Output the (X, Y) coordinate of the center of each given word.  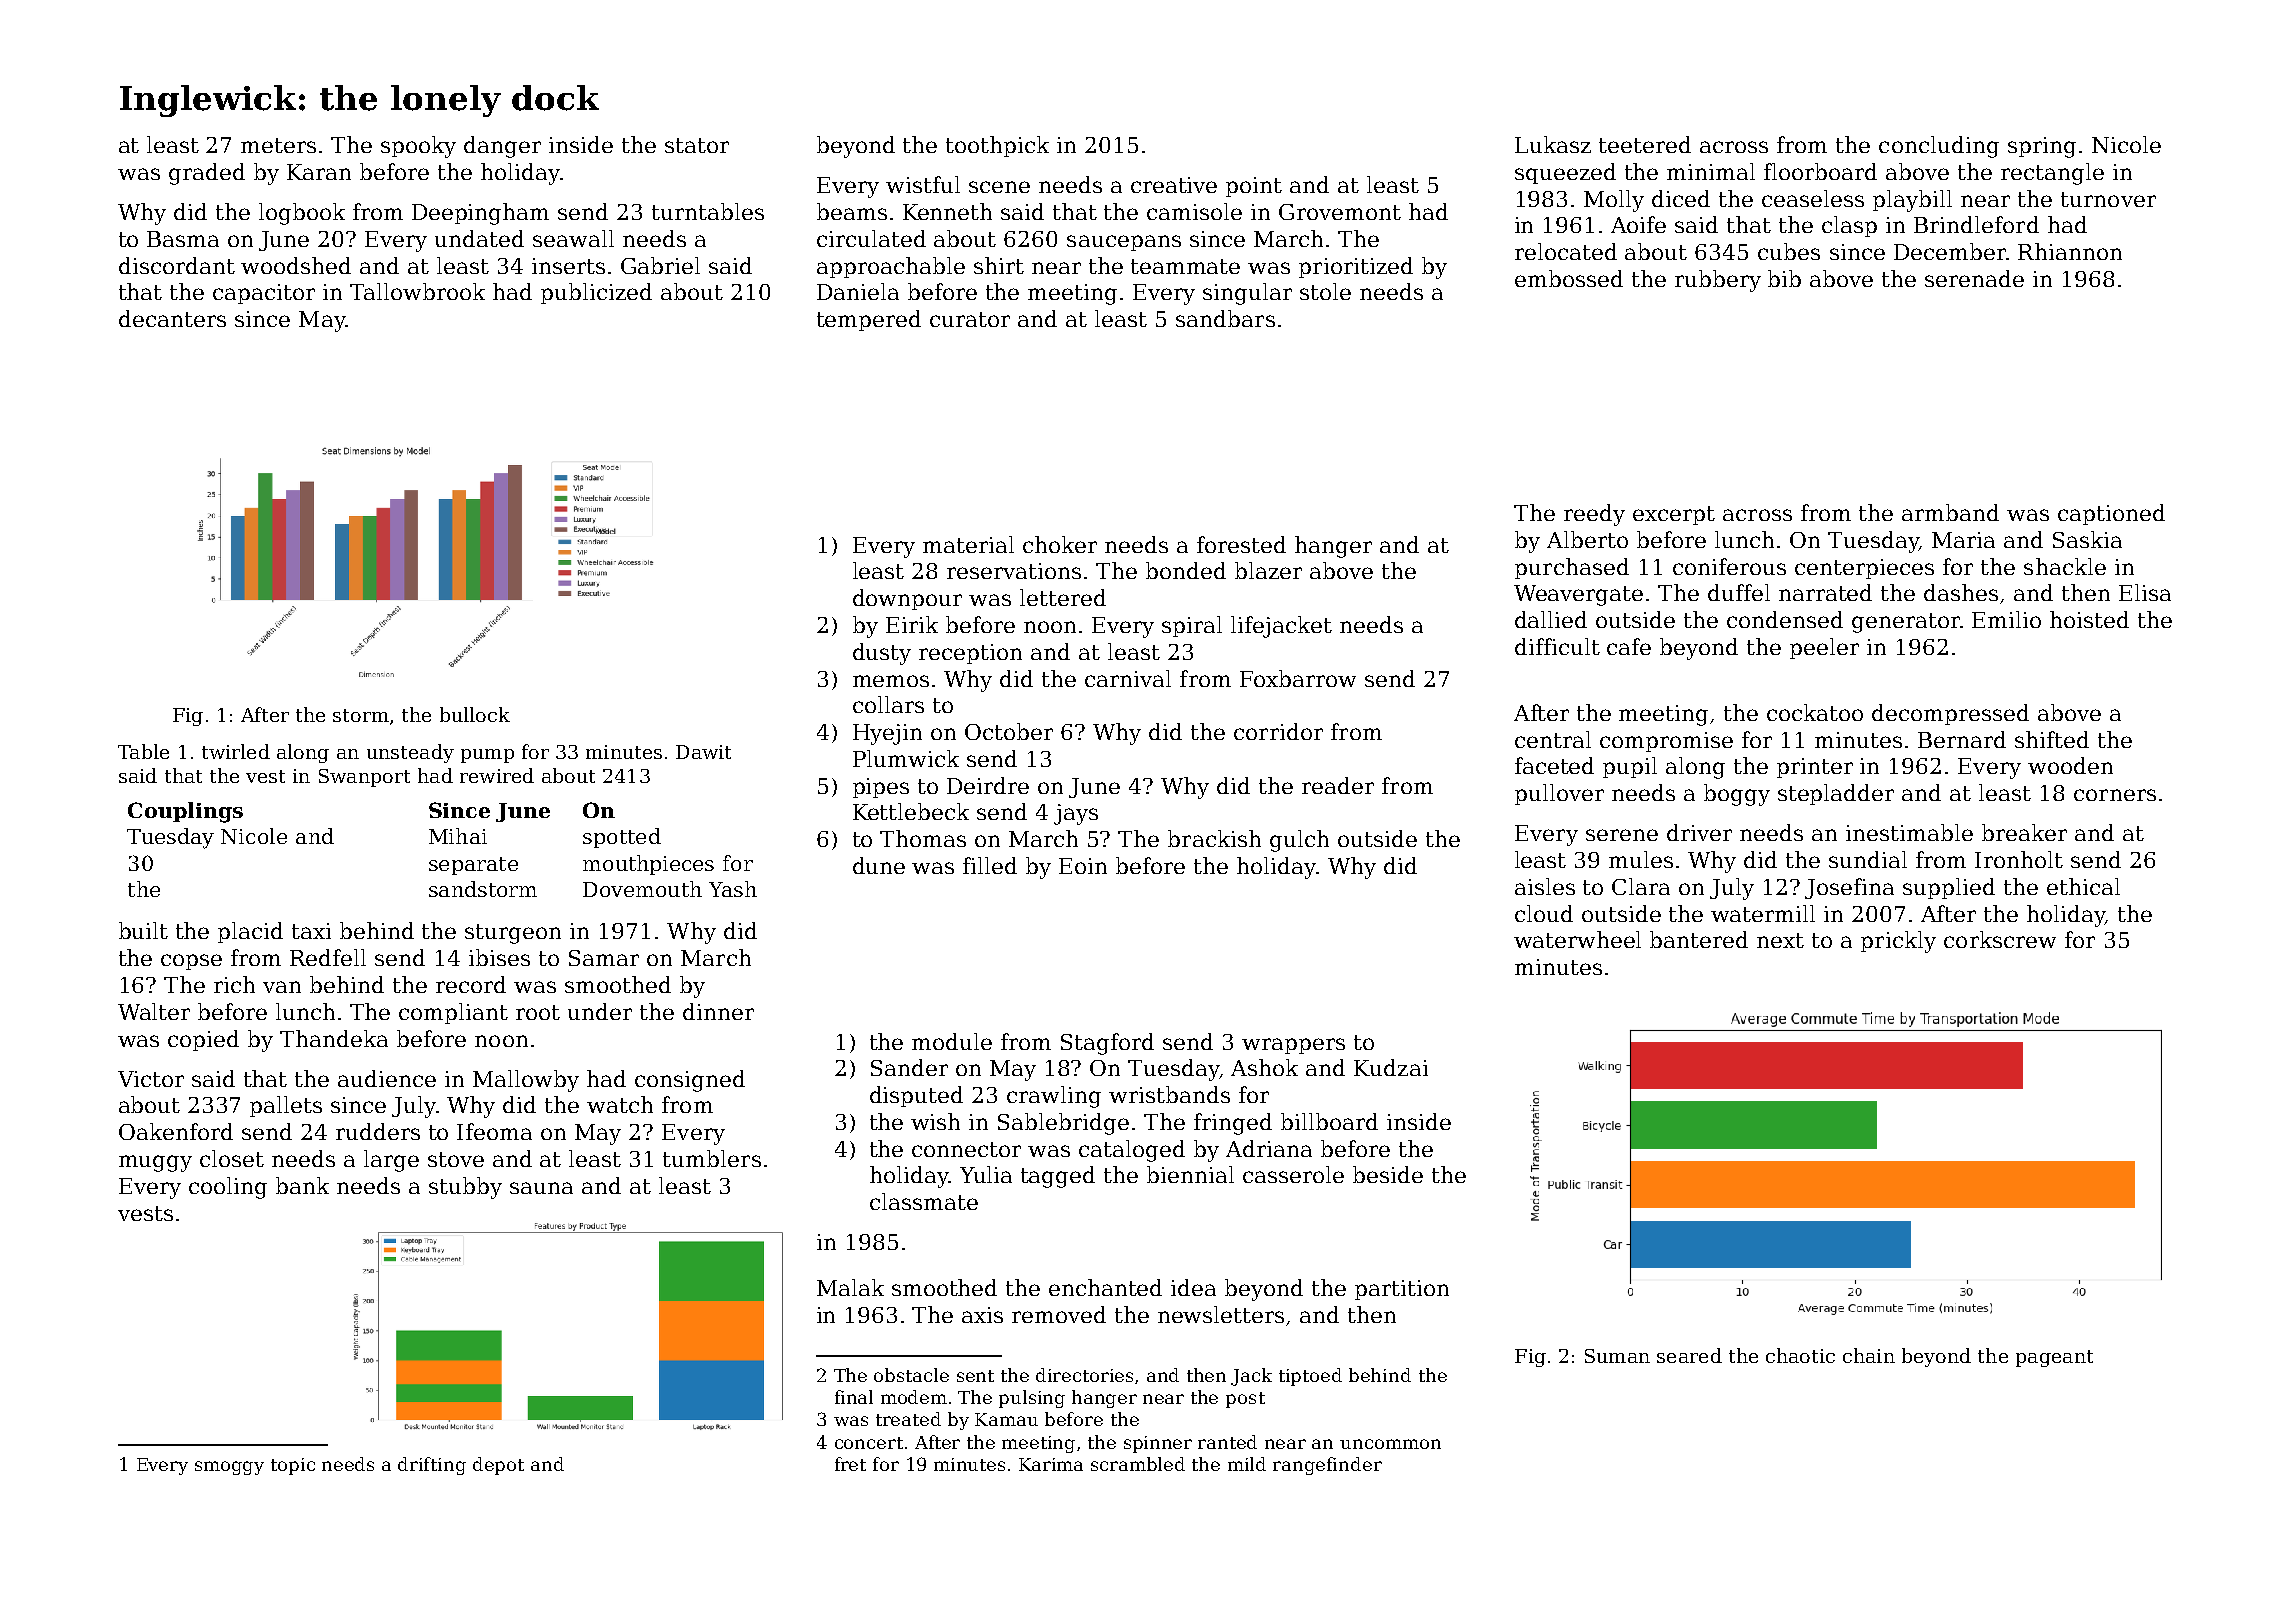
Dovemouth (642, 889)
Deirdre (988, 785)
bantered (1699, 939)
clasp (1849, 226)
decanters (172, 318)
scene (999, 187)
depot (498, 1466)
